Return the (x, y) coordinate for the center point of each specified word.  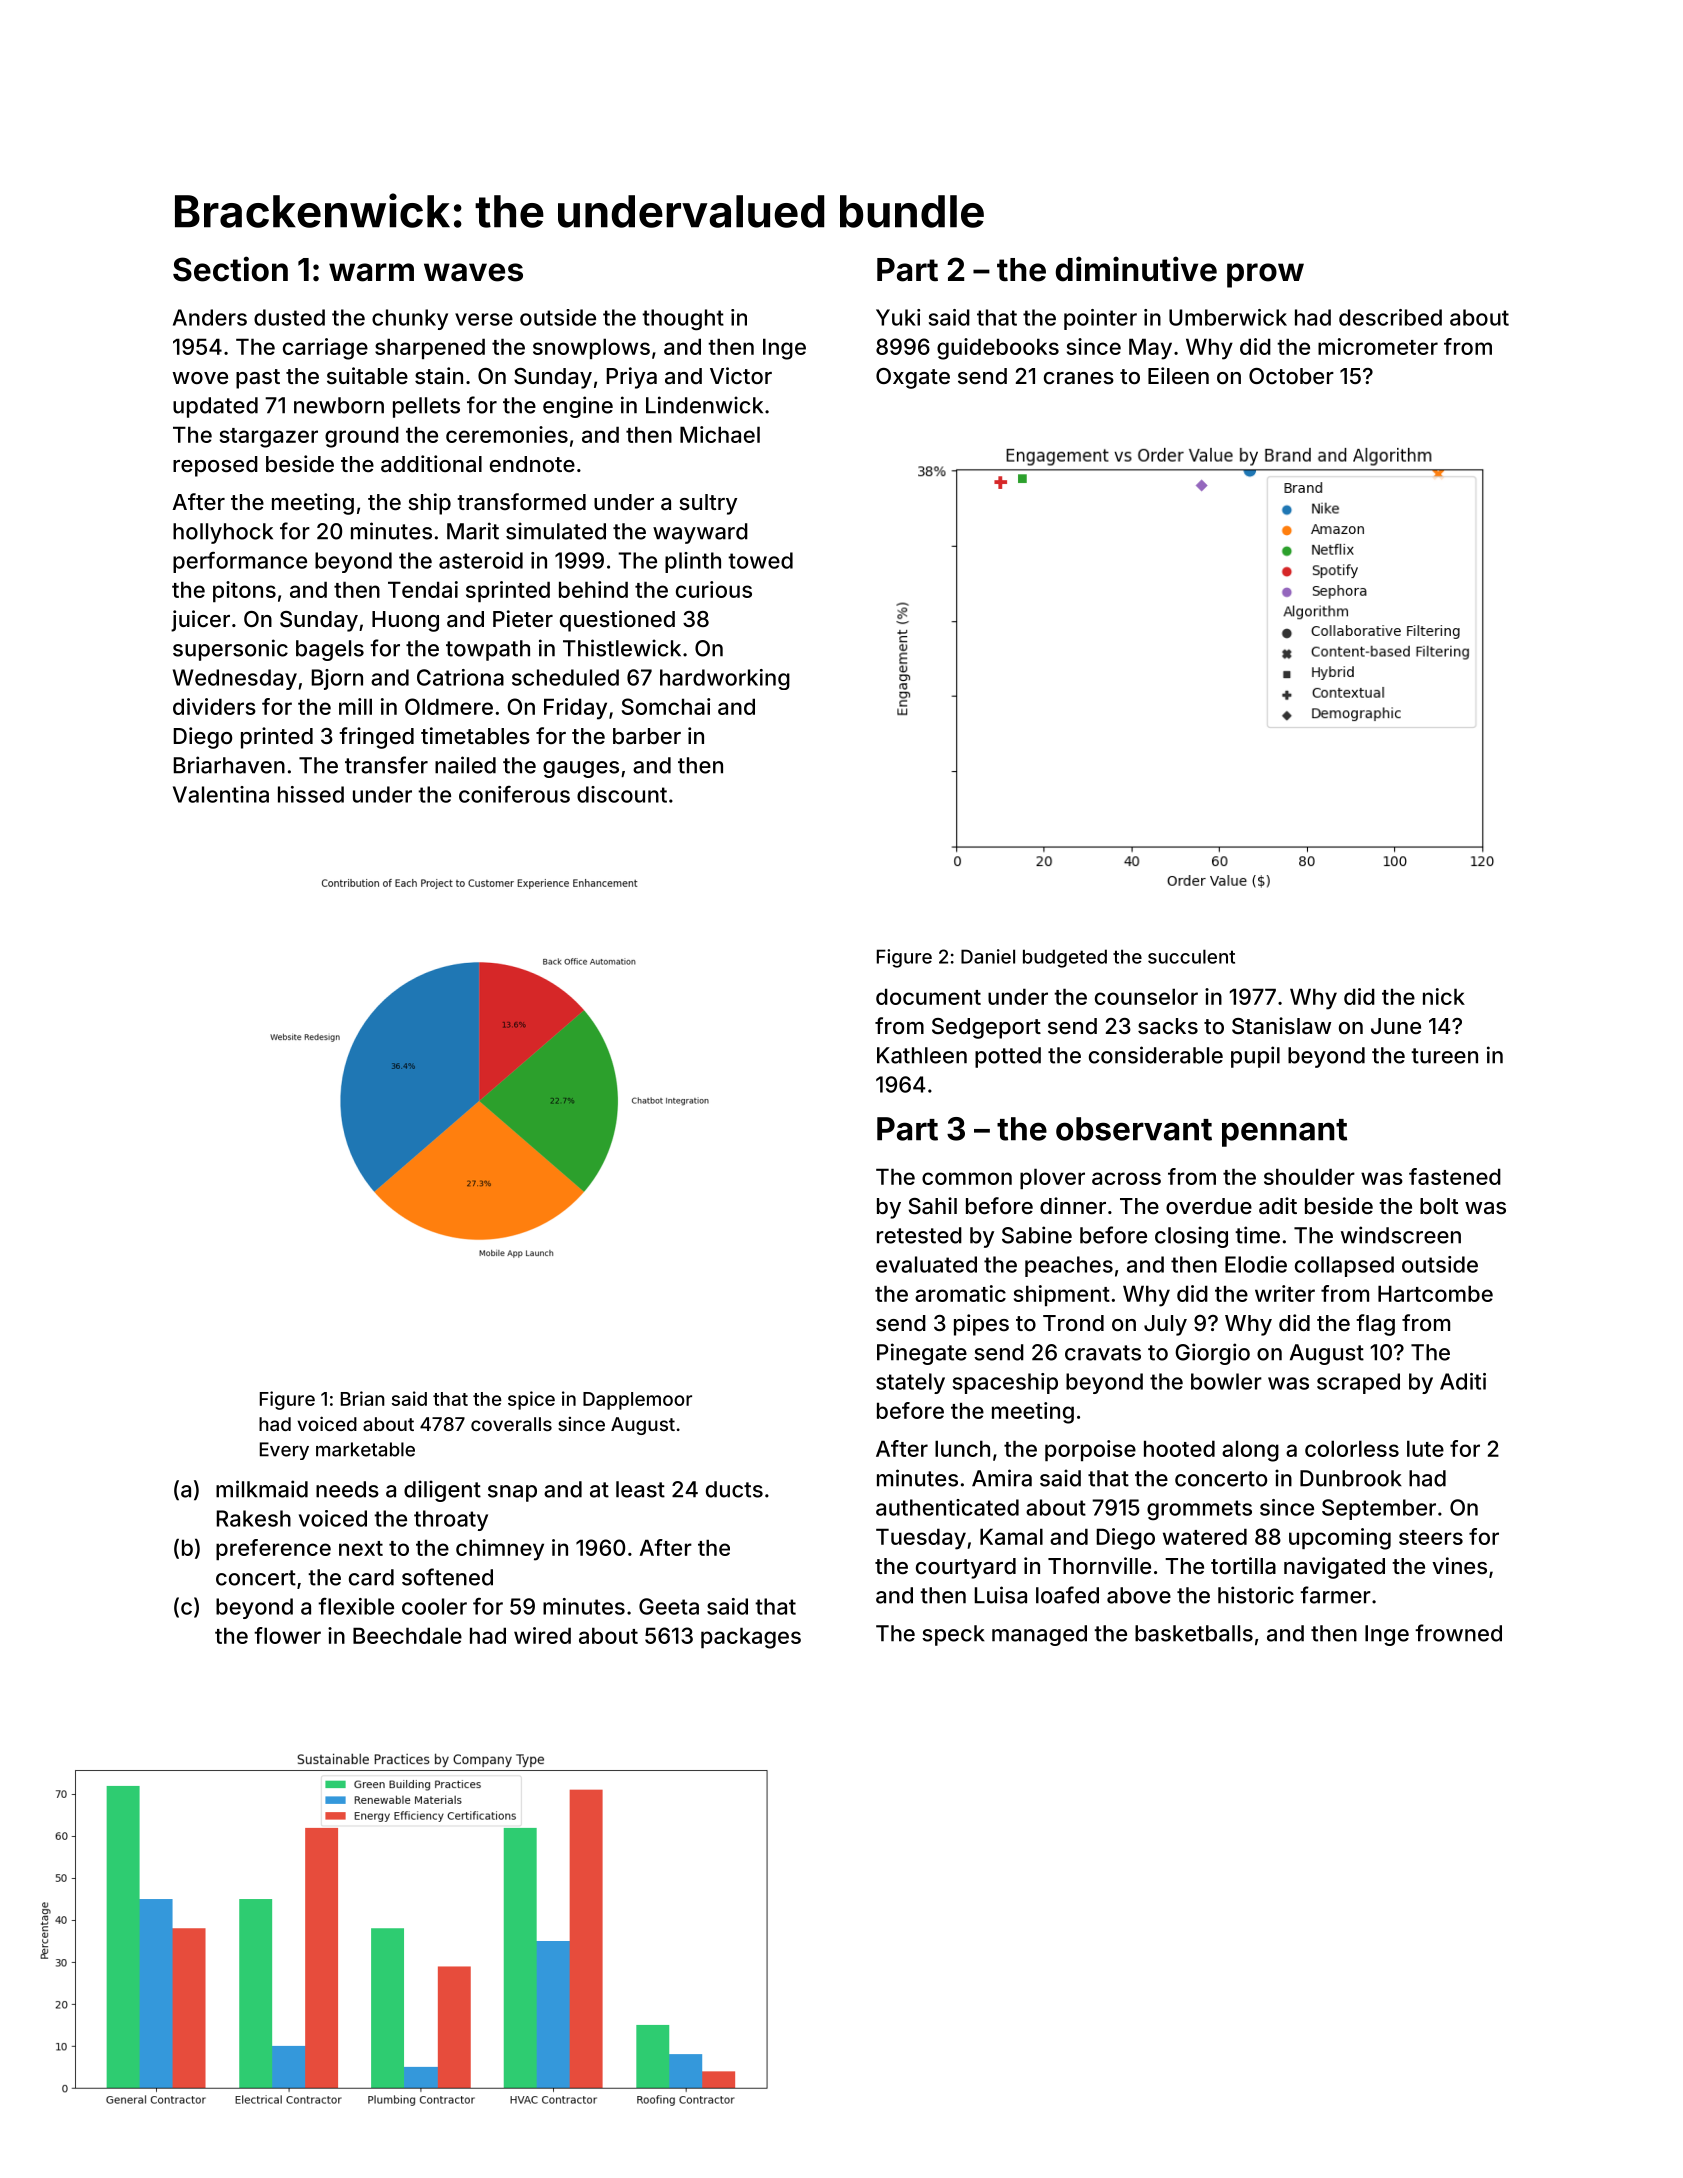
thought (683, 319)
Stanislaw (1281, 1026)
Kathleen (922, 1055)
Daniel (988, 956)
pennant (1284, 1133)
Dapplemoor (637, 1401)
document (928, 996)
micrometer (1378, 346)
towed (760, 560)
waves (473, 272)
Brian (363, 1398)
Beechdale (407, 1635)
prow (1265, 275)
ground (362, 437)
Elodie (1256, 1264)
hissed (311, 794)
